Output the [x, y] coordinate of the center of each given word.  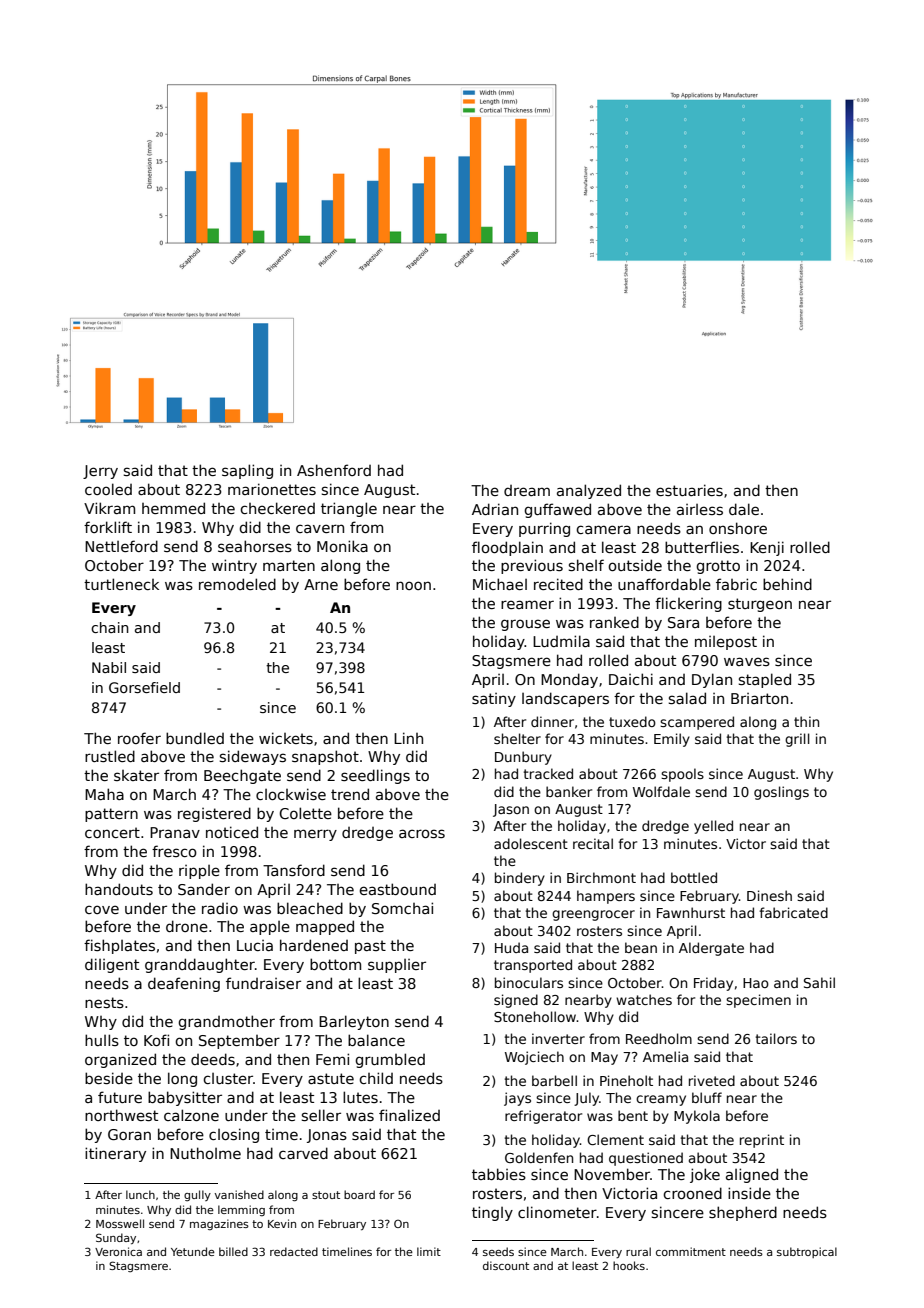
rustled [110, 756]
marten [289, 565]
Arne [321, 584]
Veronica [118, 1251]
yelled [713, 827]
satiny [494, 700]
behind [787, 584]
